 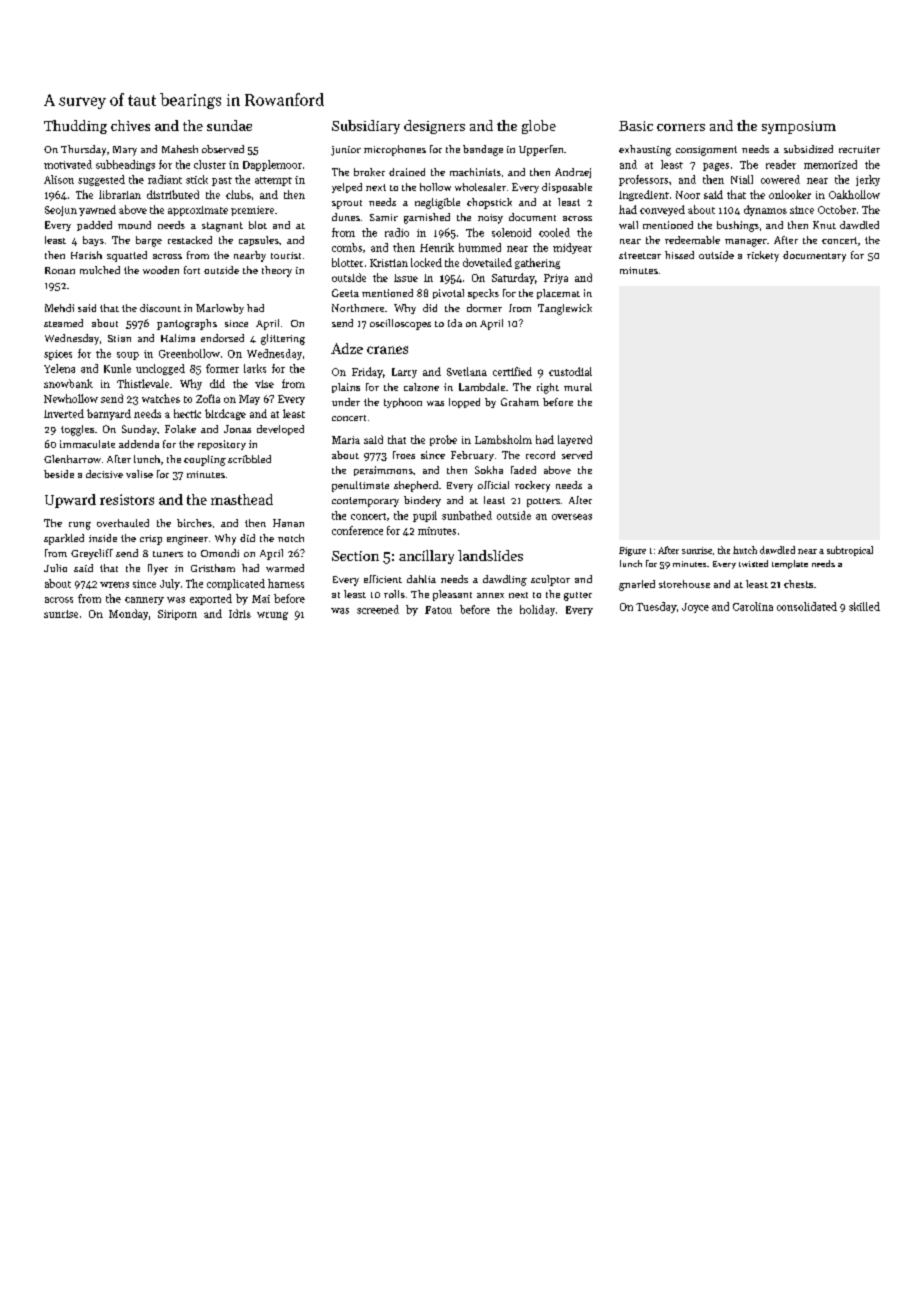 What do you see at coordinates (236, 584) in the document?
I see `complicated` at bounding box center [236, 584].
